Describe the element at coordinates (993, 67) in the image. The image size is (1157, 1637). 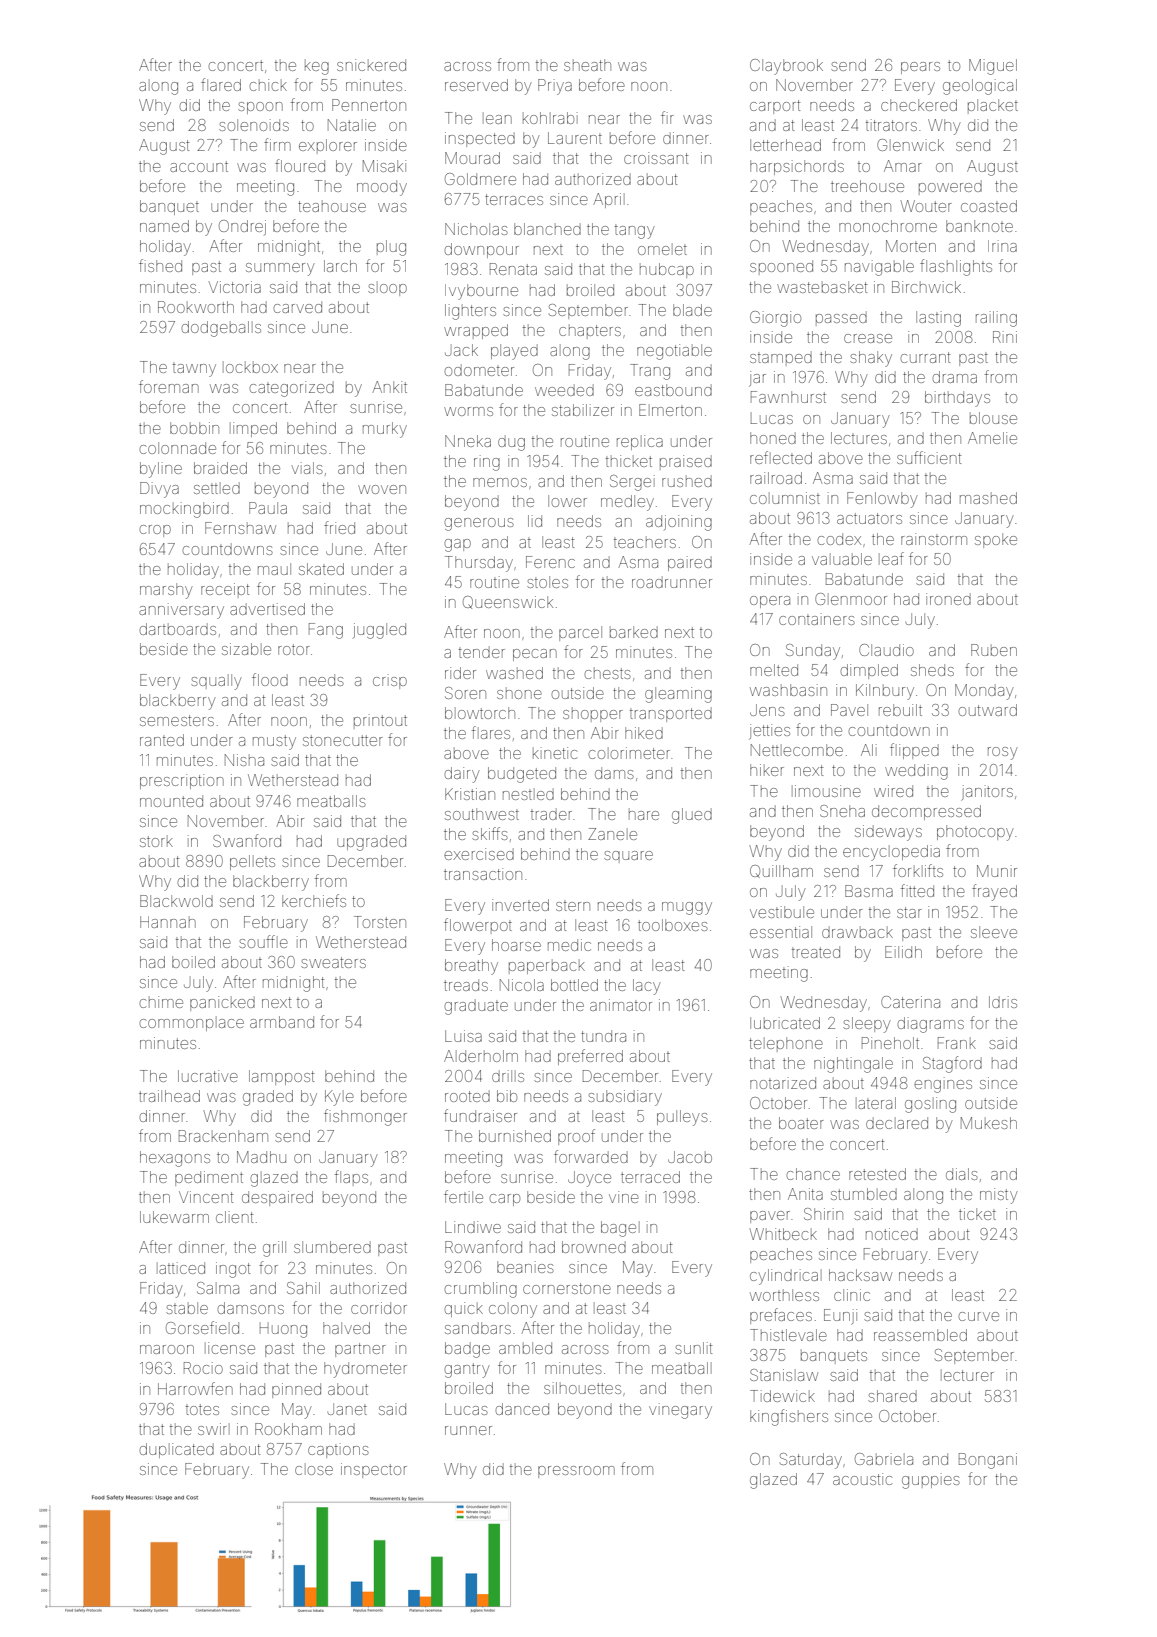
I see `Miguel` at that location.
